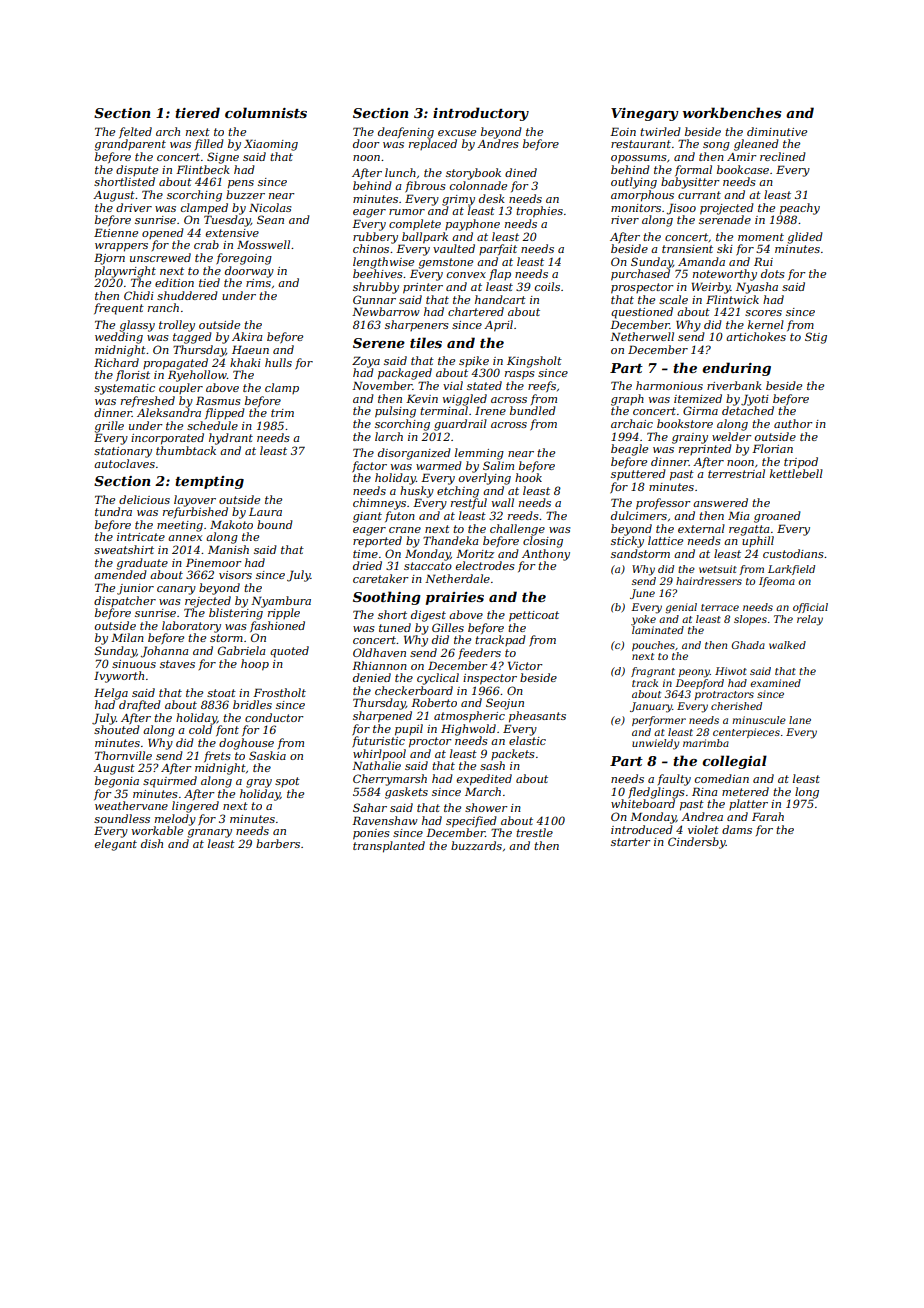 The height and width of the screenshot is (1308, 924). I want to click on groaned, so click(777, 517).
